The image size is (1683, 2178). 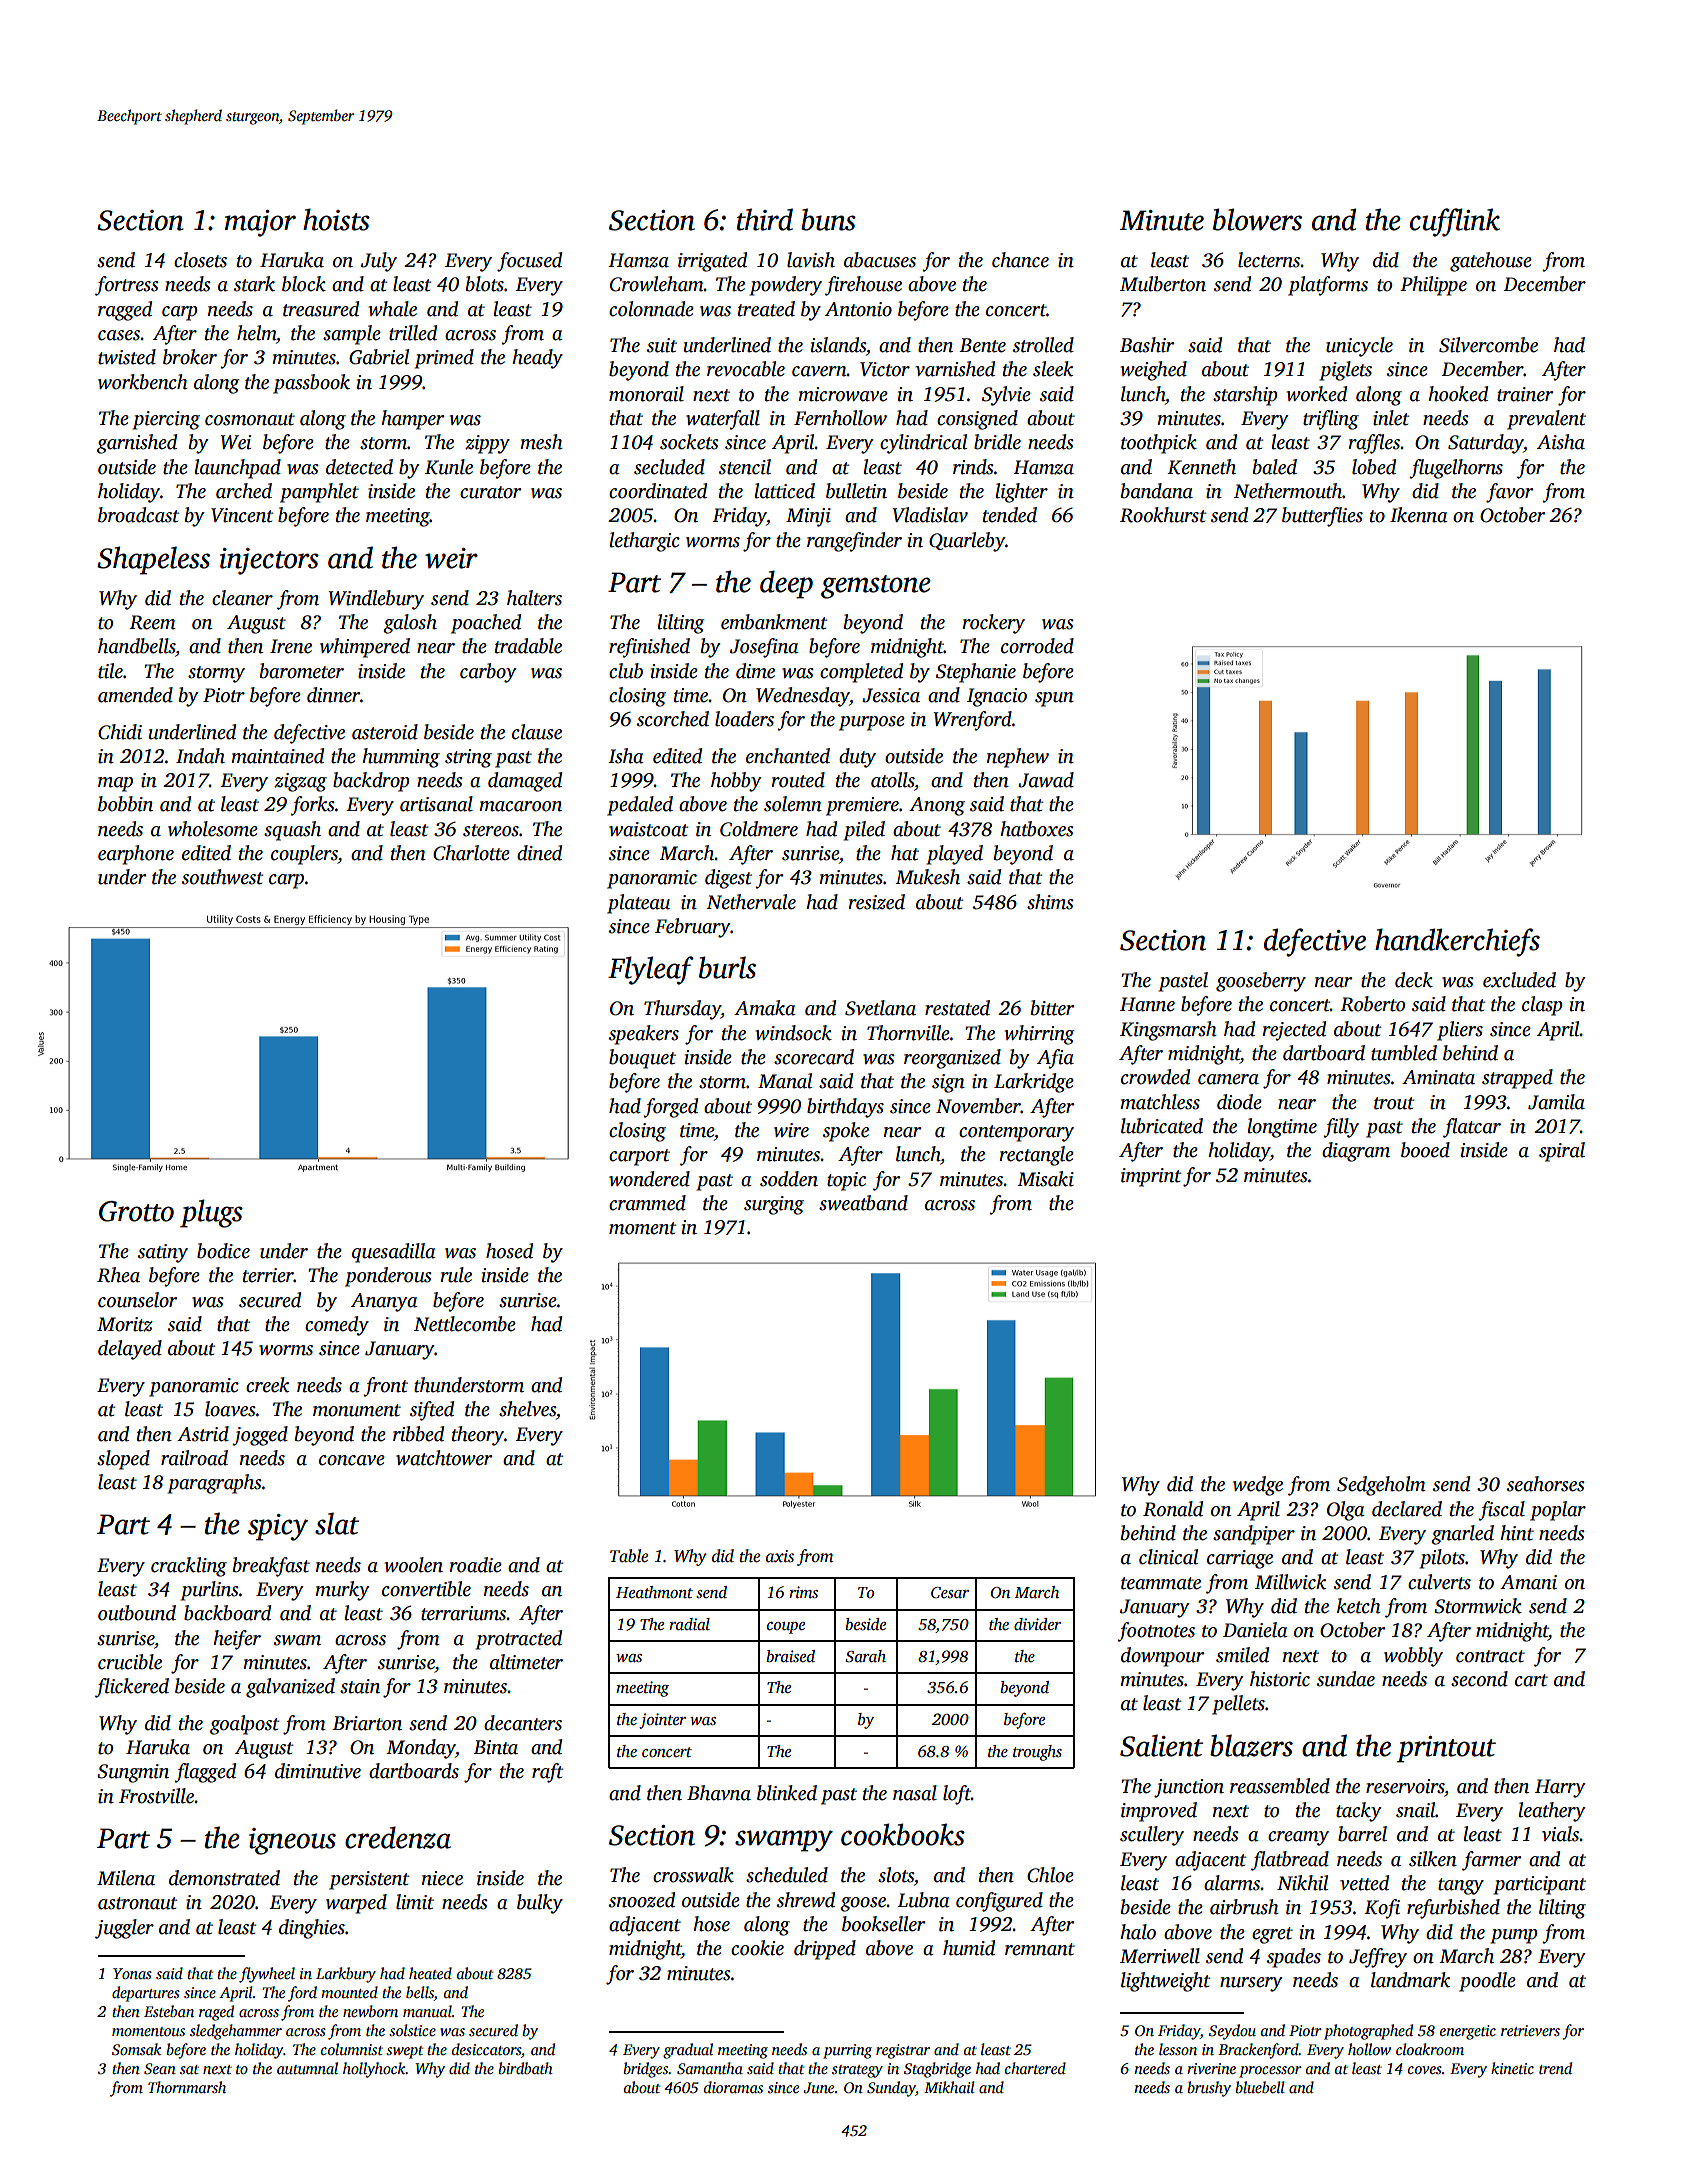 What do you see at coordinates (1016, 1133) in the page?
I see `contemporary` at bounding box center [1016, 1133].
